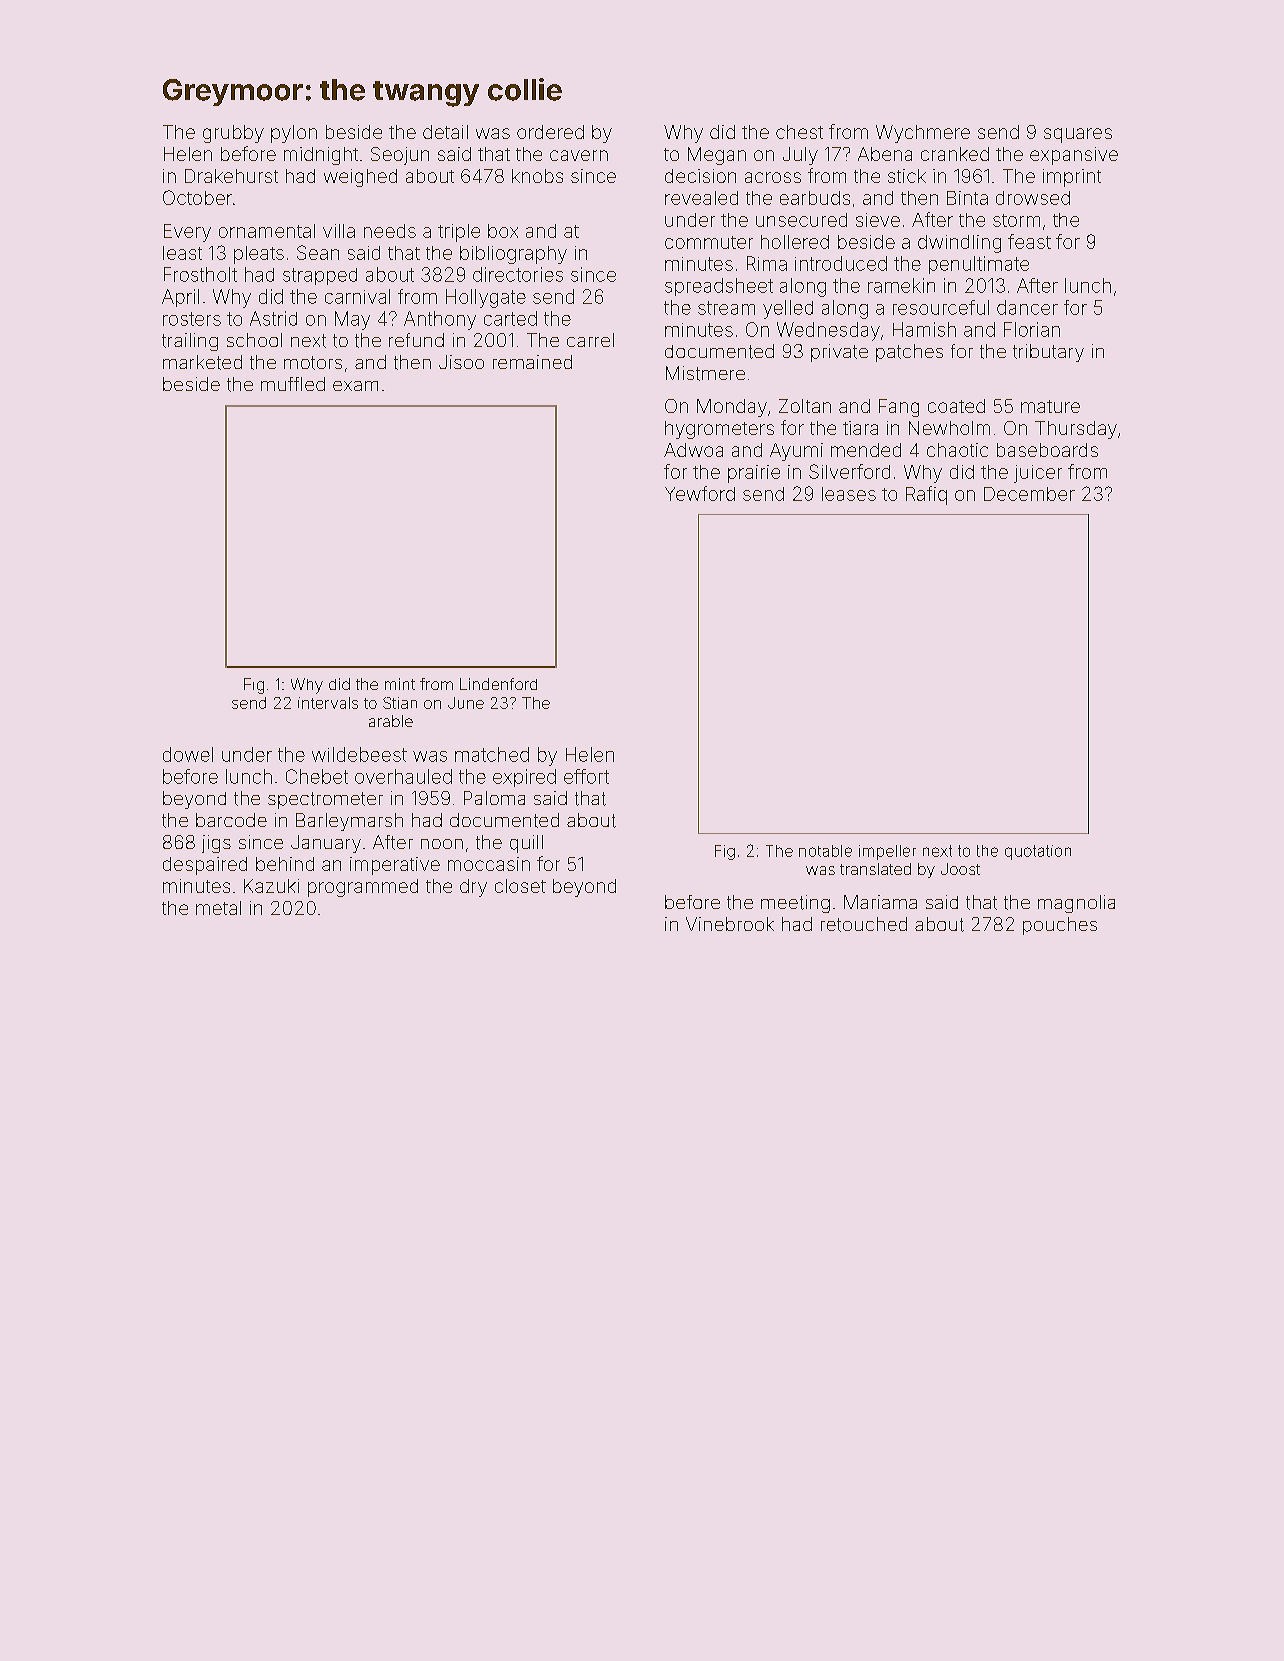 The height and width of the page is (1661, 1284). I want to click on Newholm, so click(949, 428).
